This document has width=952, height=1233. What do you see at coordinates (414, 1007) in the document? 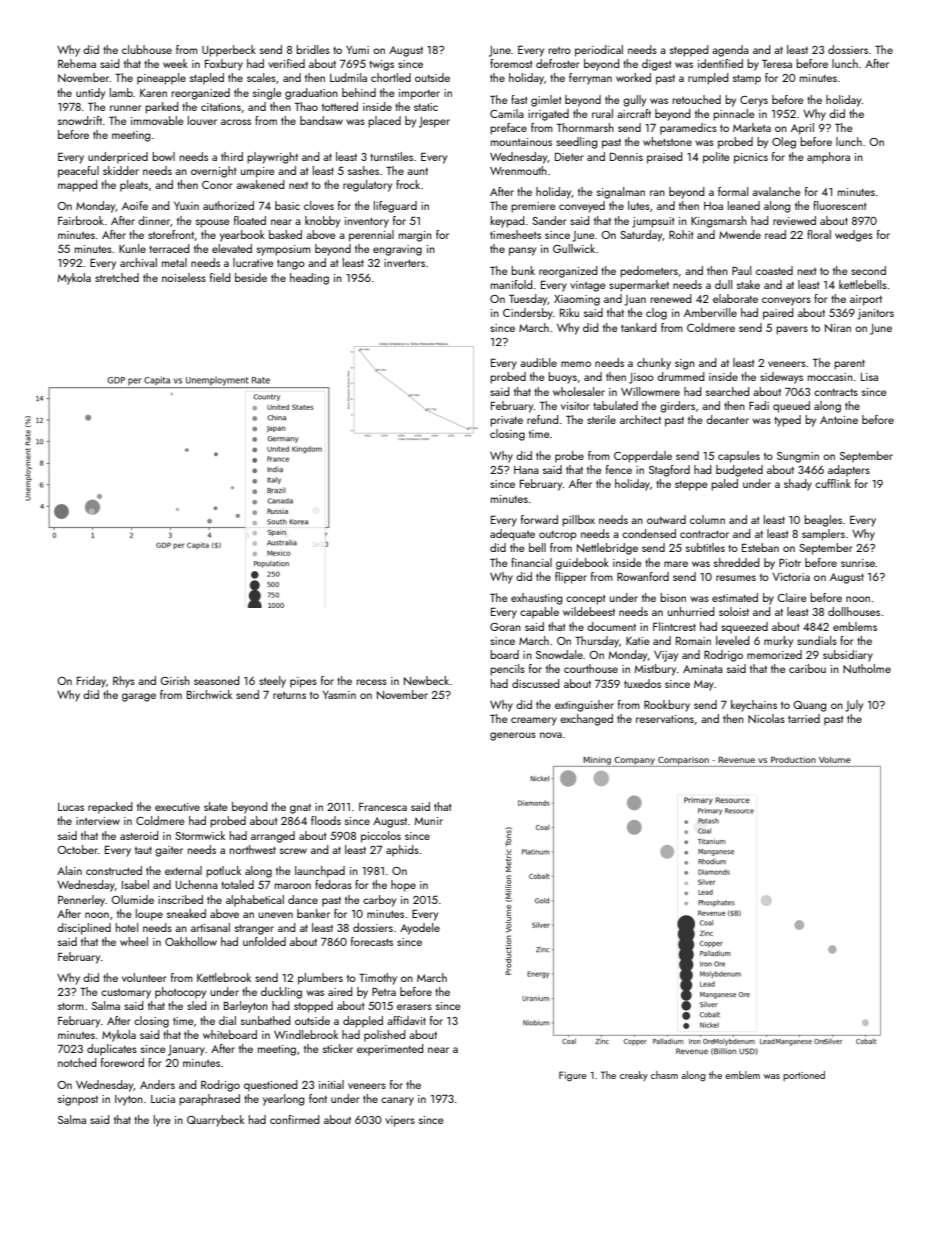
I see `erasers` at bounding box center [414, 1007].
